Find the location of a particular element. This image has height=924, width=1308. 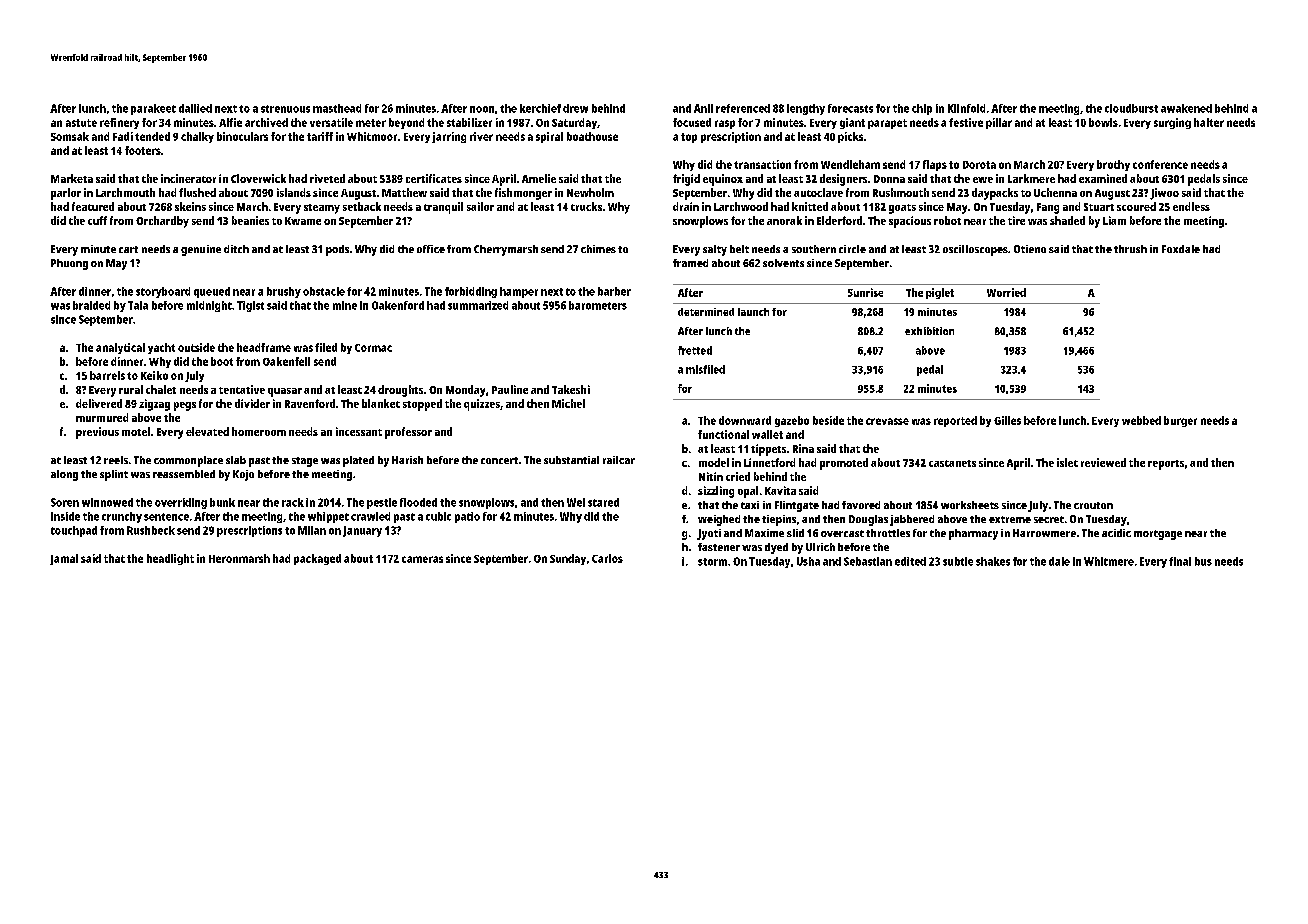

quasar is located at coordinates (285, 392).
